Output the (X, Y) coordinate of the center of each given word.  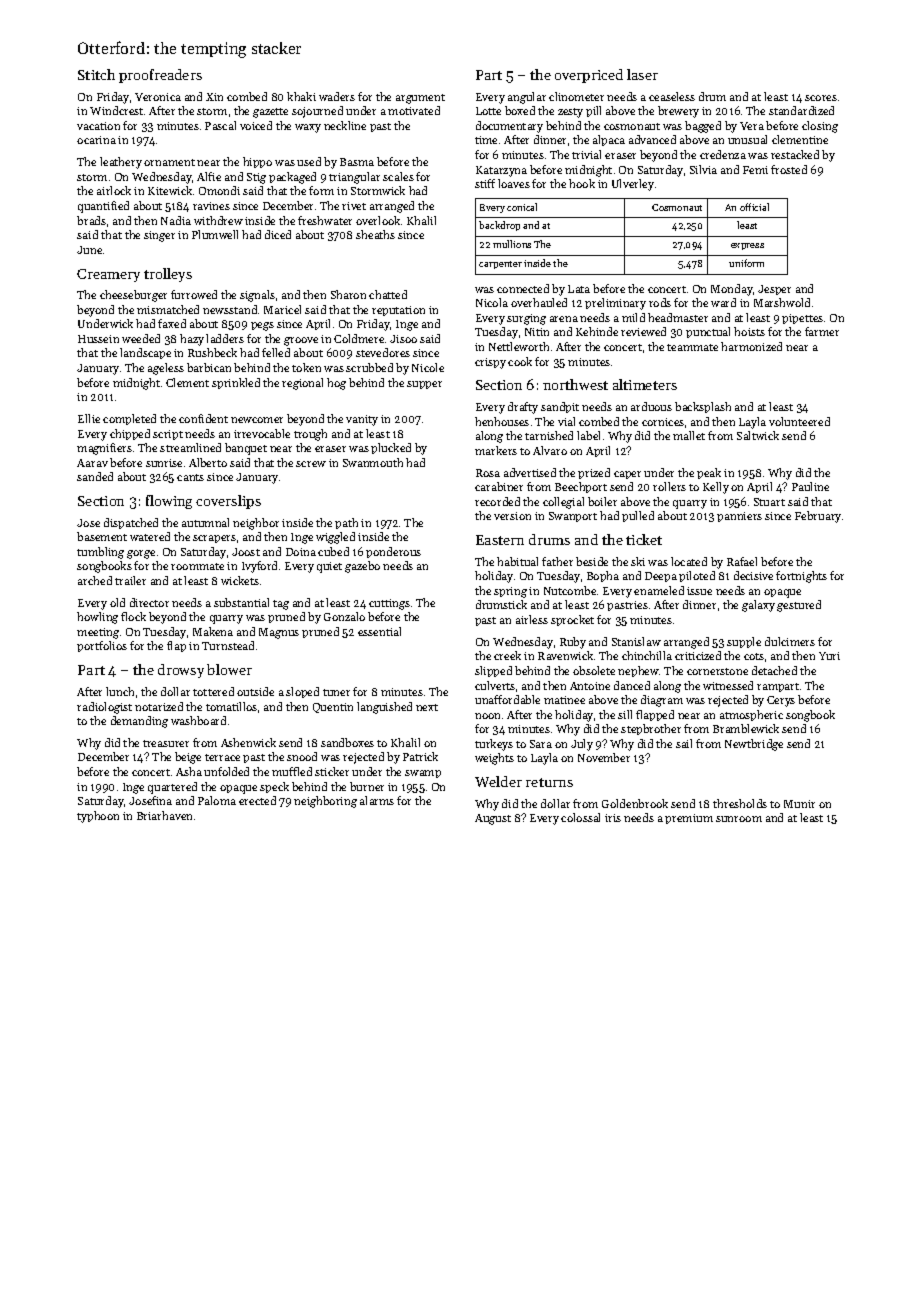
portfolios (102, 646)
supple (744, 642)
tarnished (549, 435)
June (89, 250)
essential (379, 631)
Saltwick (758, 435)
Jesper (774, 290)
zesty (570, 113)
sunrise (164, 463)
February (818, 517)
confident (203, 418)
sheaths (375, 234)
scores (821, 98)
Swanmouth (373, 462)
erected (257, 800)
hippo (257, 162)
